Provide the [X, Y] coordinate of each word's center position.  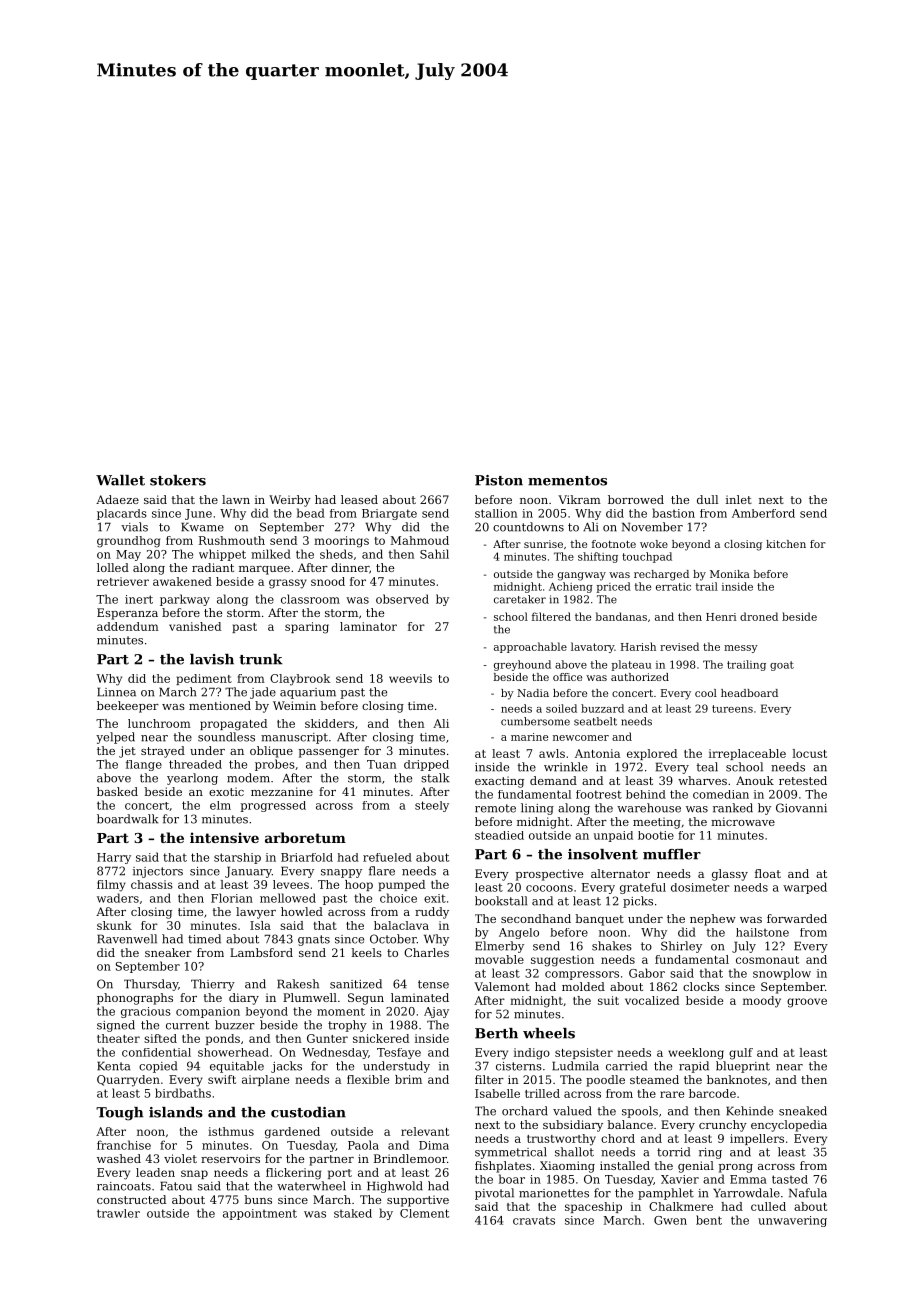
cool [706, 693]
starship [237, 858]
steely [432, 806]
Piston [499, 480]
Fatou [176, 1186]
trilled [542, 1093]
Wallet [120, 480]
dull [707, 499]
